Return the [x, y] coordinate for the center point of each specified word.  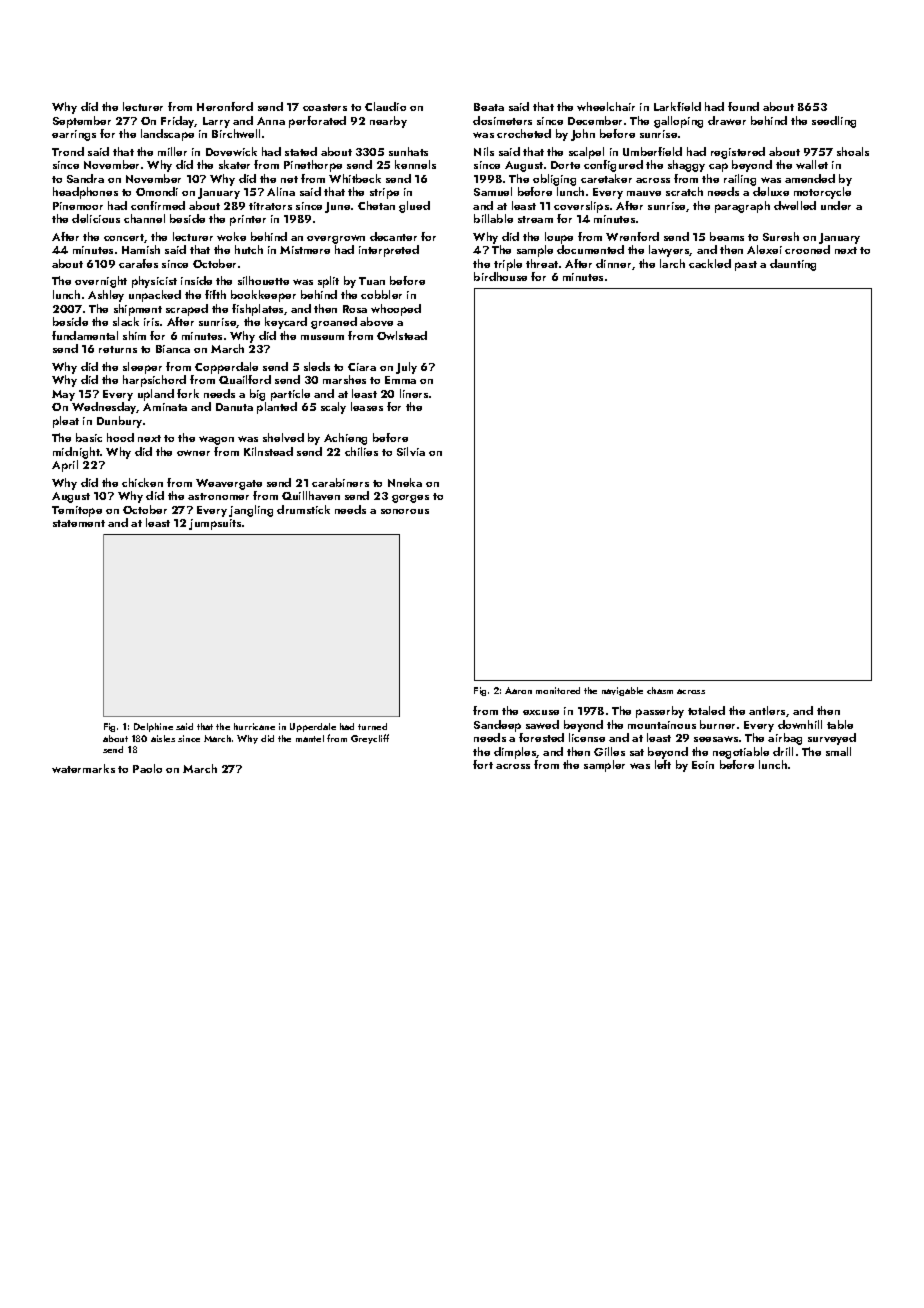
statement [79, 523]
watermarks [83, 768]
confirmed [158, 205]
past [746, 266]
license [587, 737]
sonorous [405, 511]
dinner [613, 263]
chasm [660, 690]
